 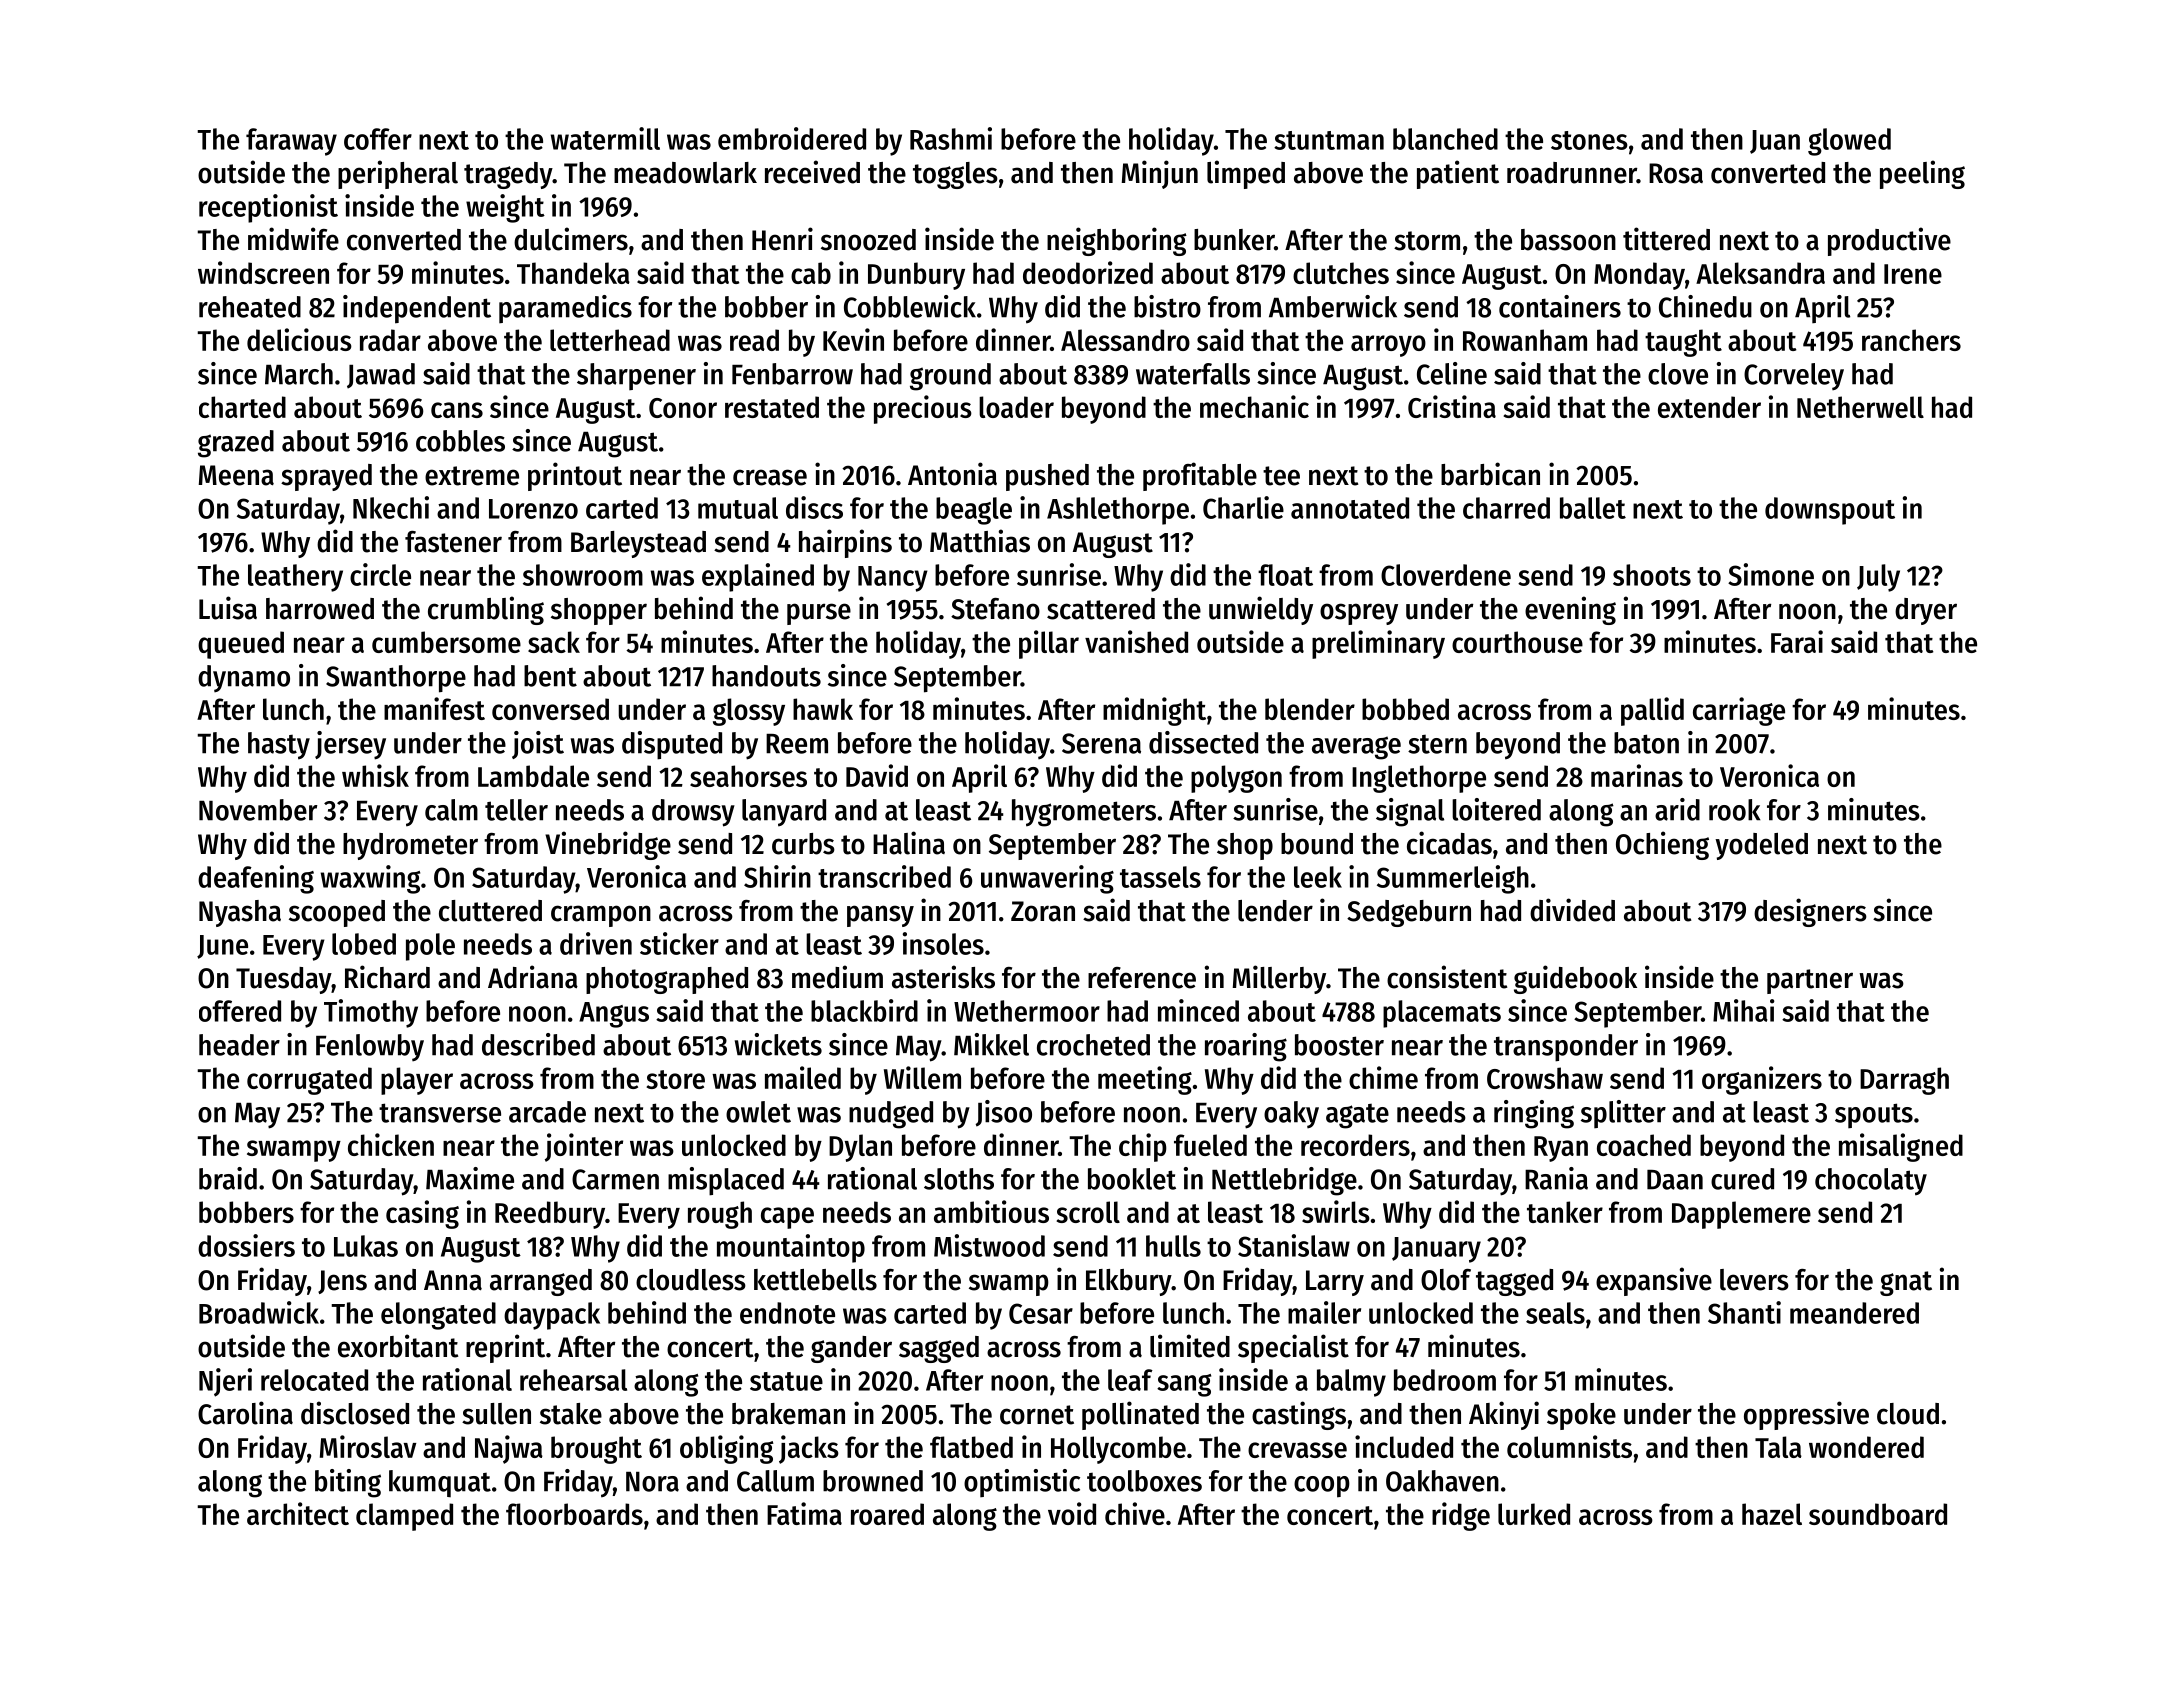 What do you see at coordinates (575, 476) in the image?
I see `printout` at bounding box center [575, 476].
